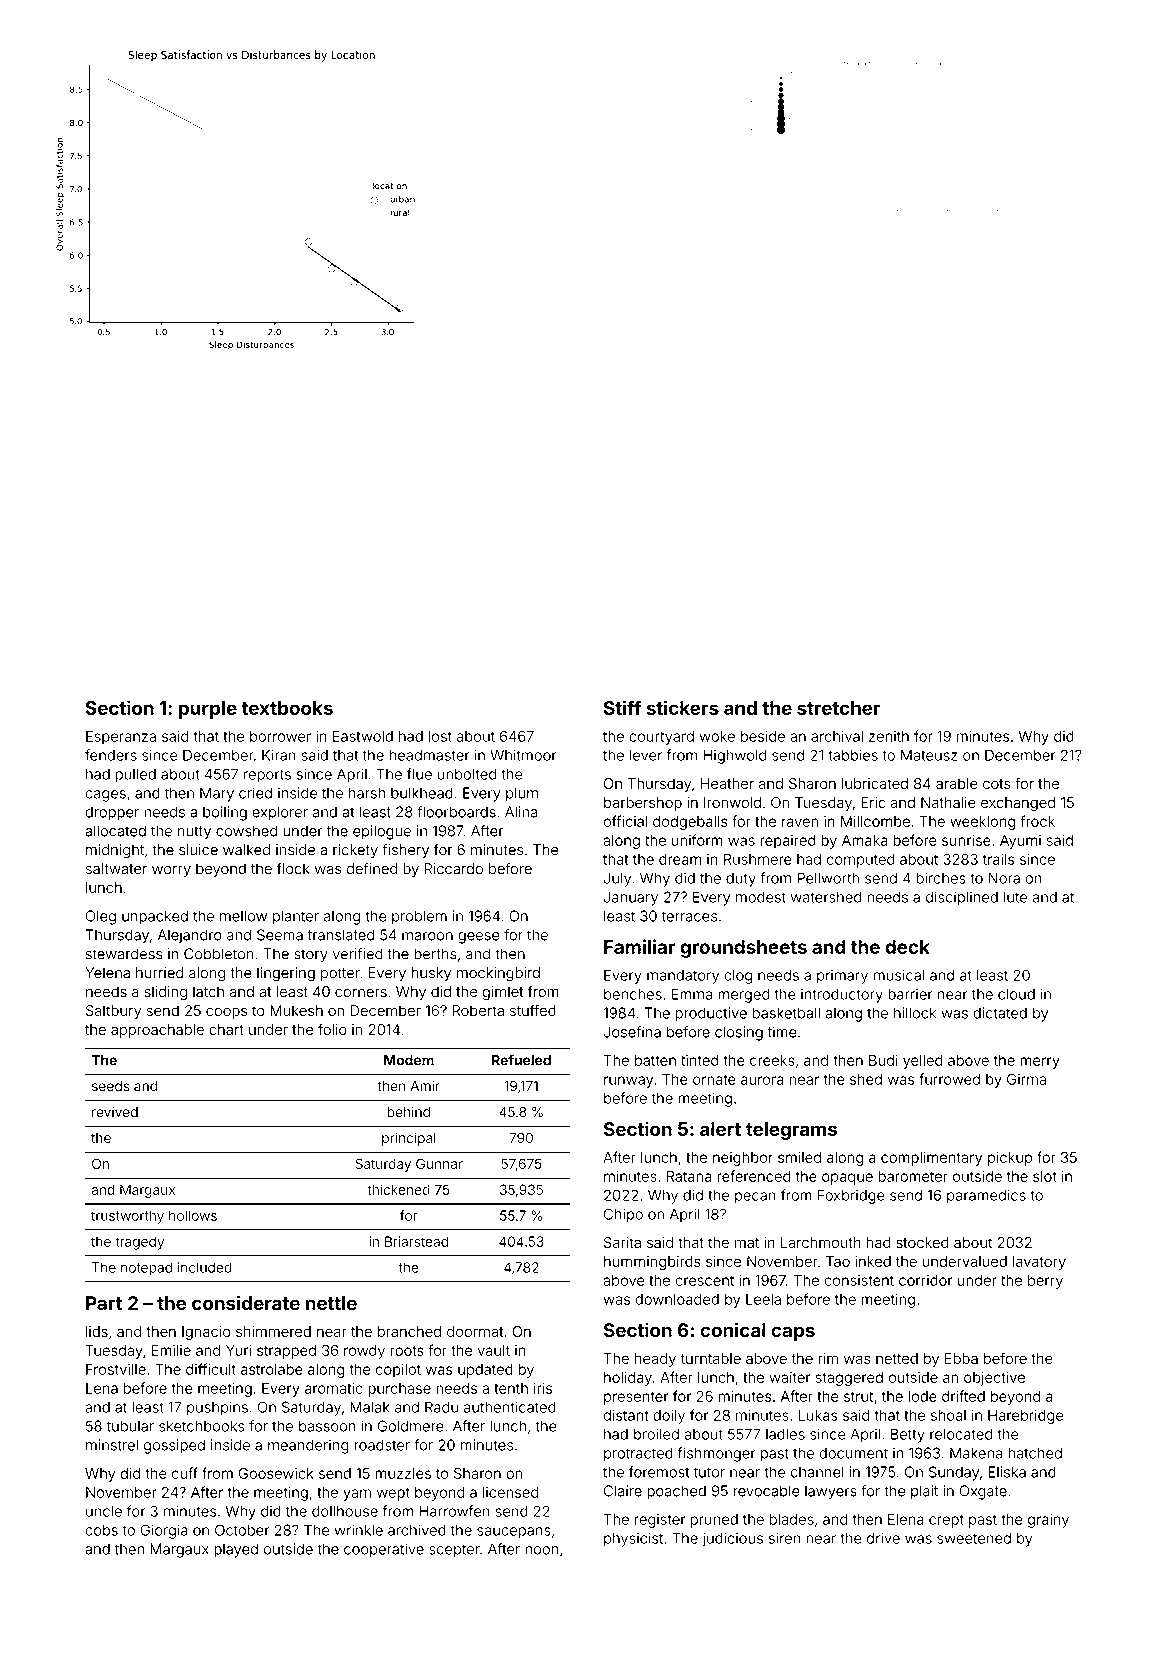 The image size is (1173, 1659). What do you see at coordinates (194, 833) in the screenshot?
I see `nutty` at bounding box center [194, 833].
